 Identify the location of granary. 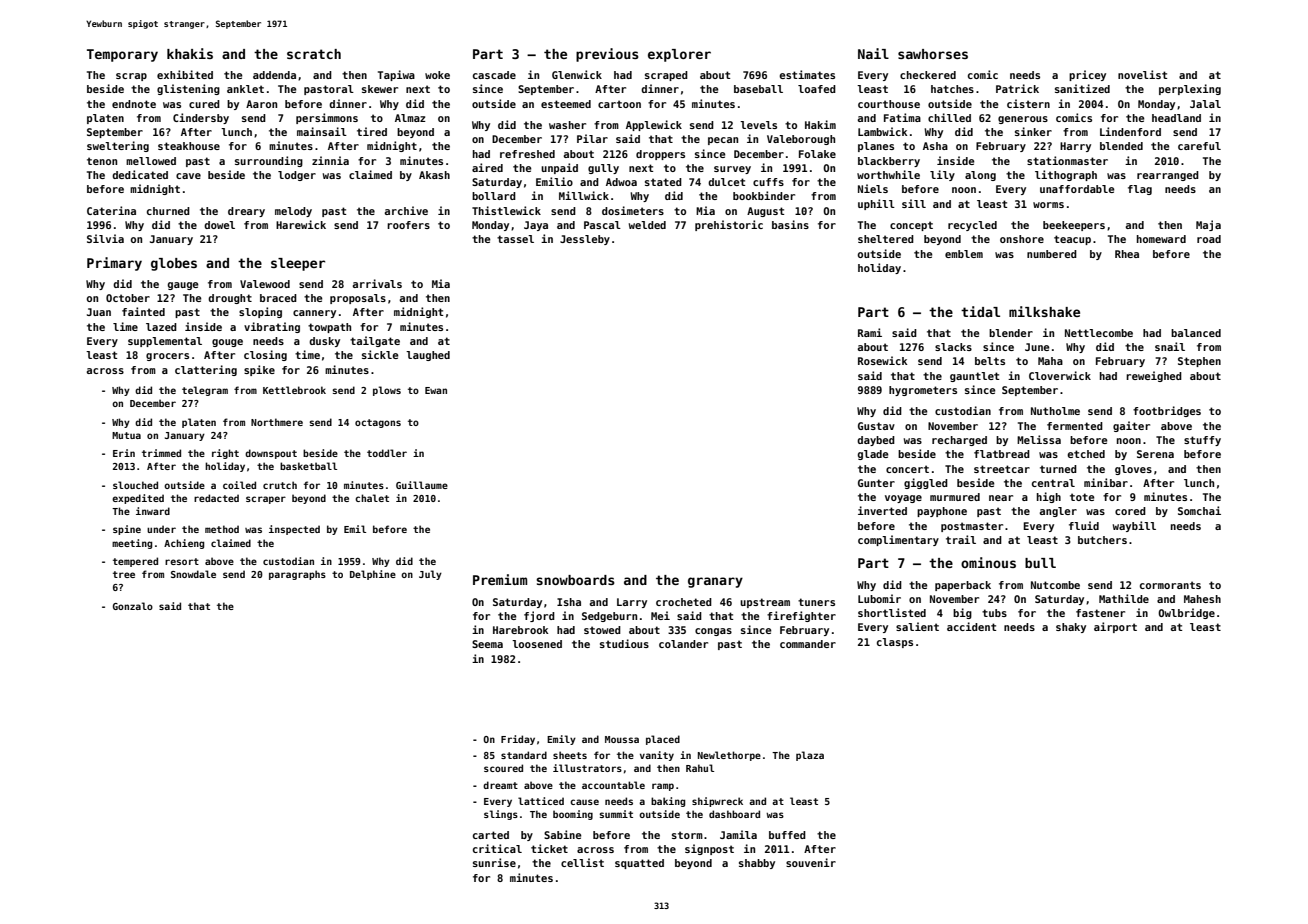
(715, 582).
